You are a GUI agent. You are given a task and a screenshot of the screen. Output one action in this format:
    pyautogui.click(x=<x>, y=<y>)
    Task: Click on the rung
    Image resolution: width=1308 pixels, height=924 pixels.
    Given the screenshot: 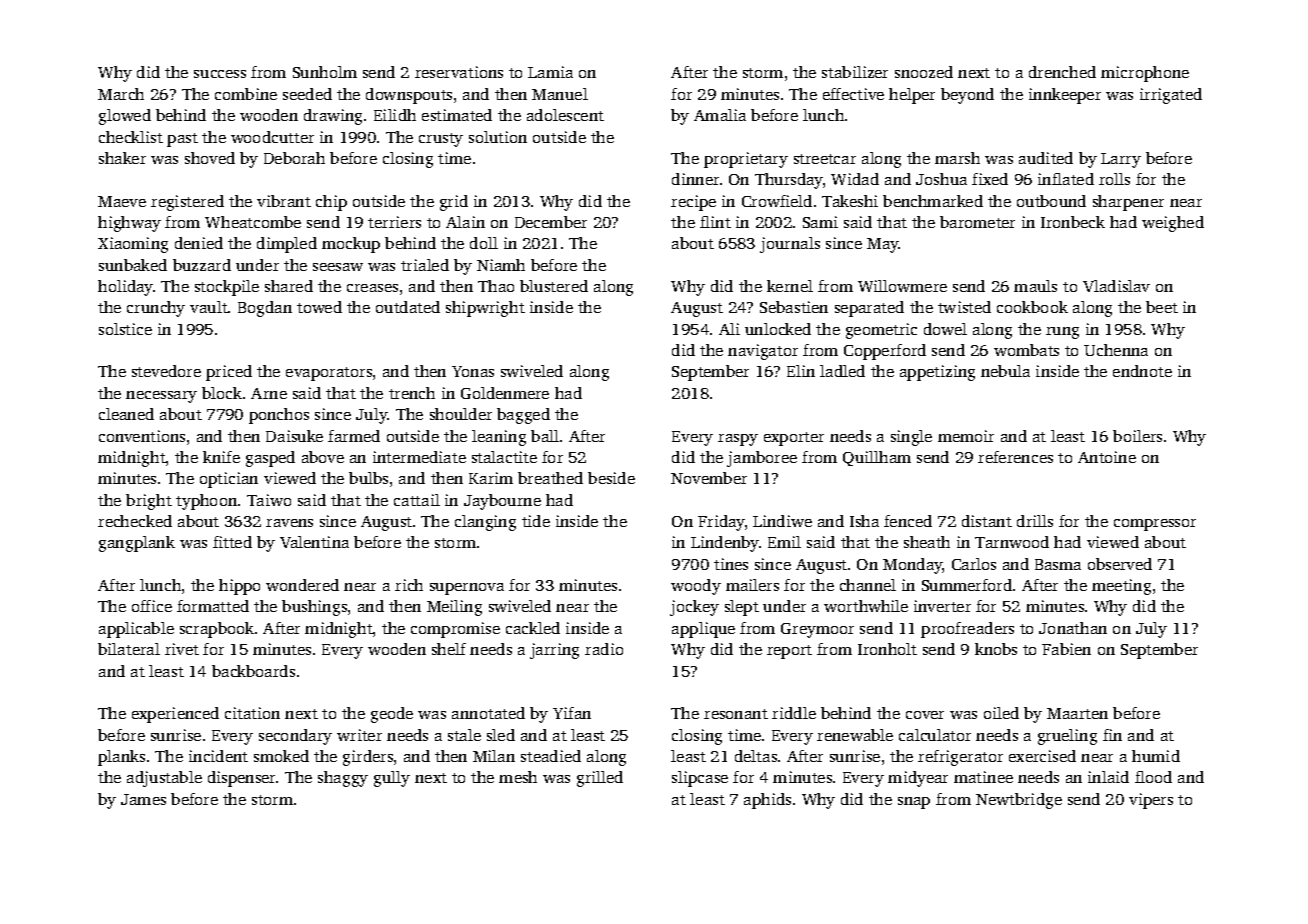 What is the action you would take?
    pyautogui.click(x=1062, y=333)
